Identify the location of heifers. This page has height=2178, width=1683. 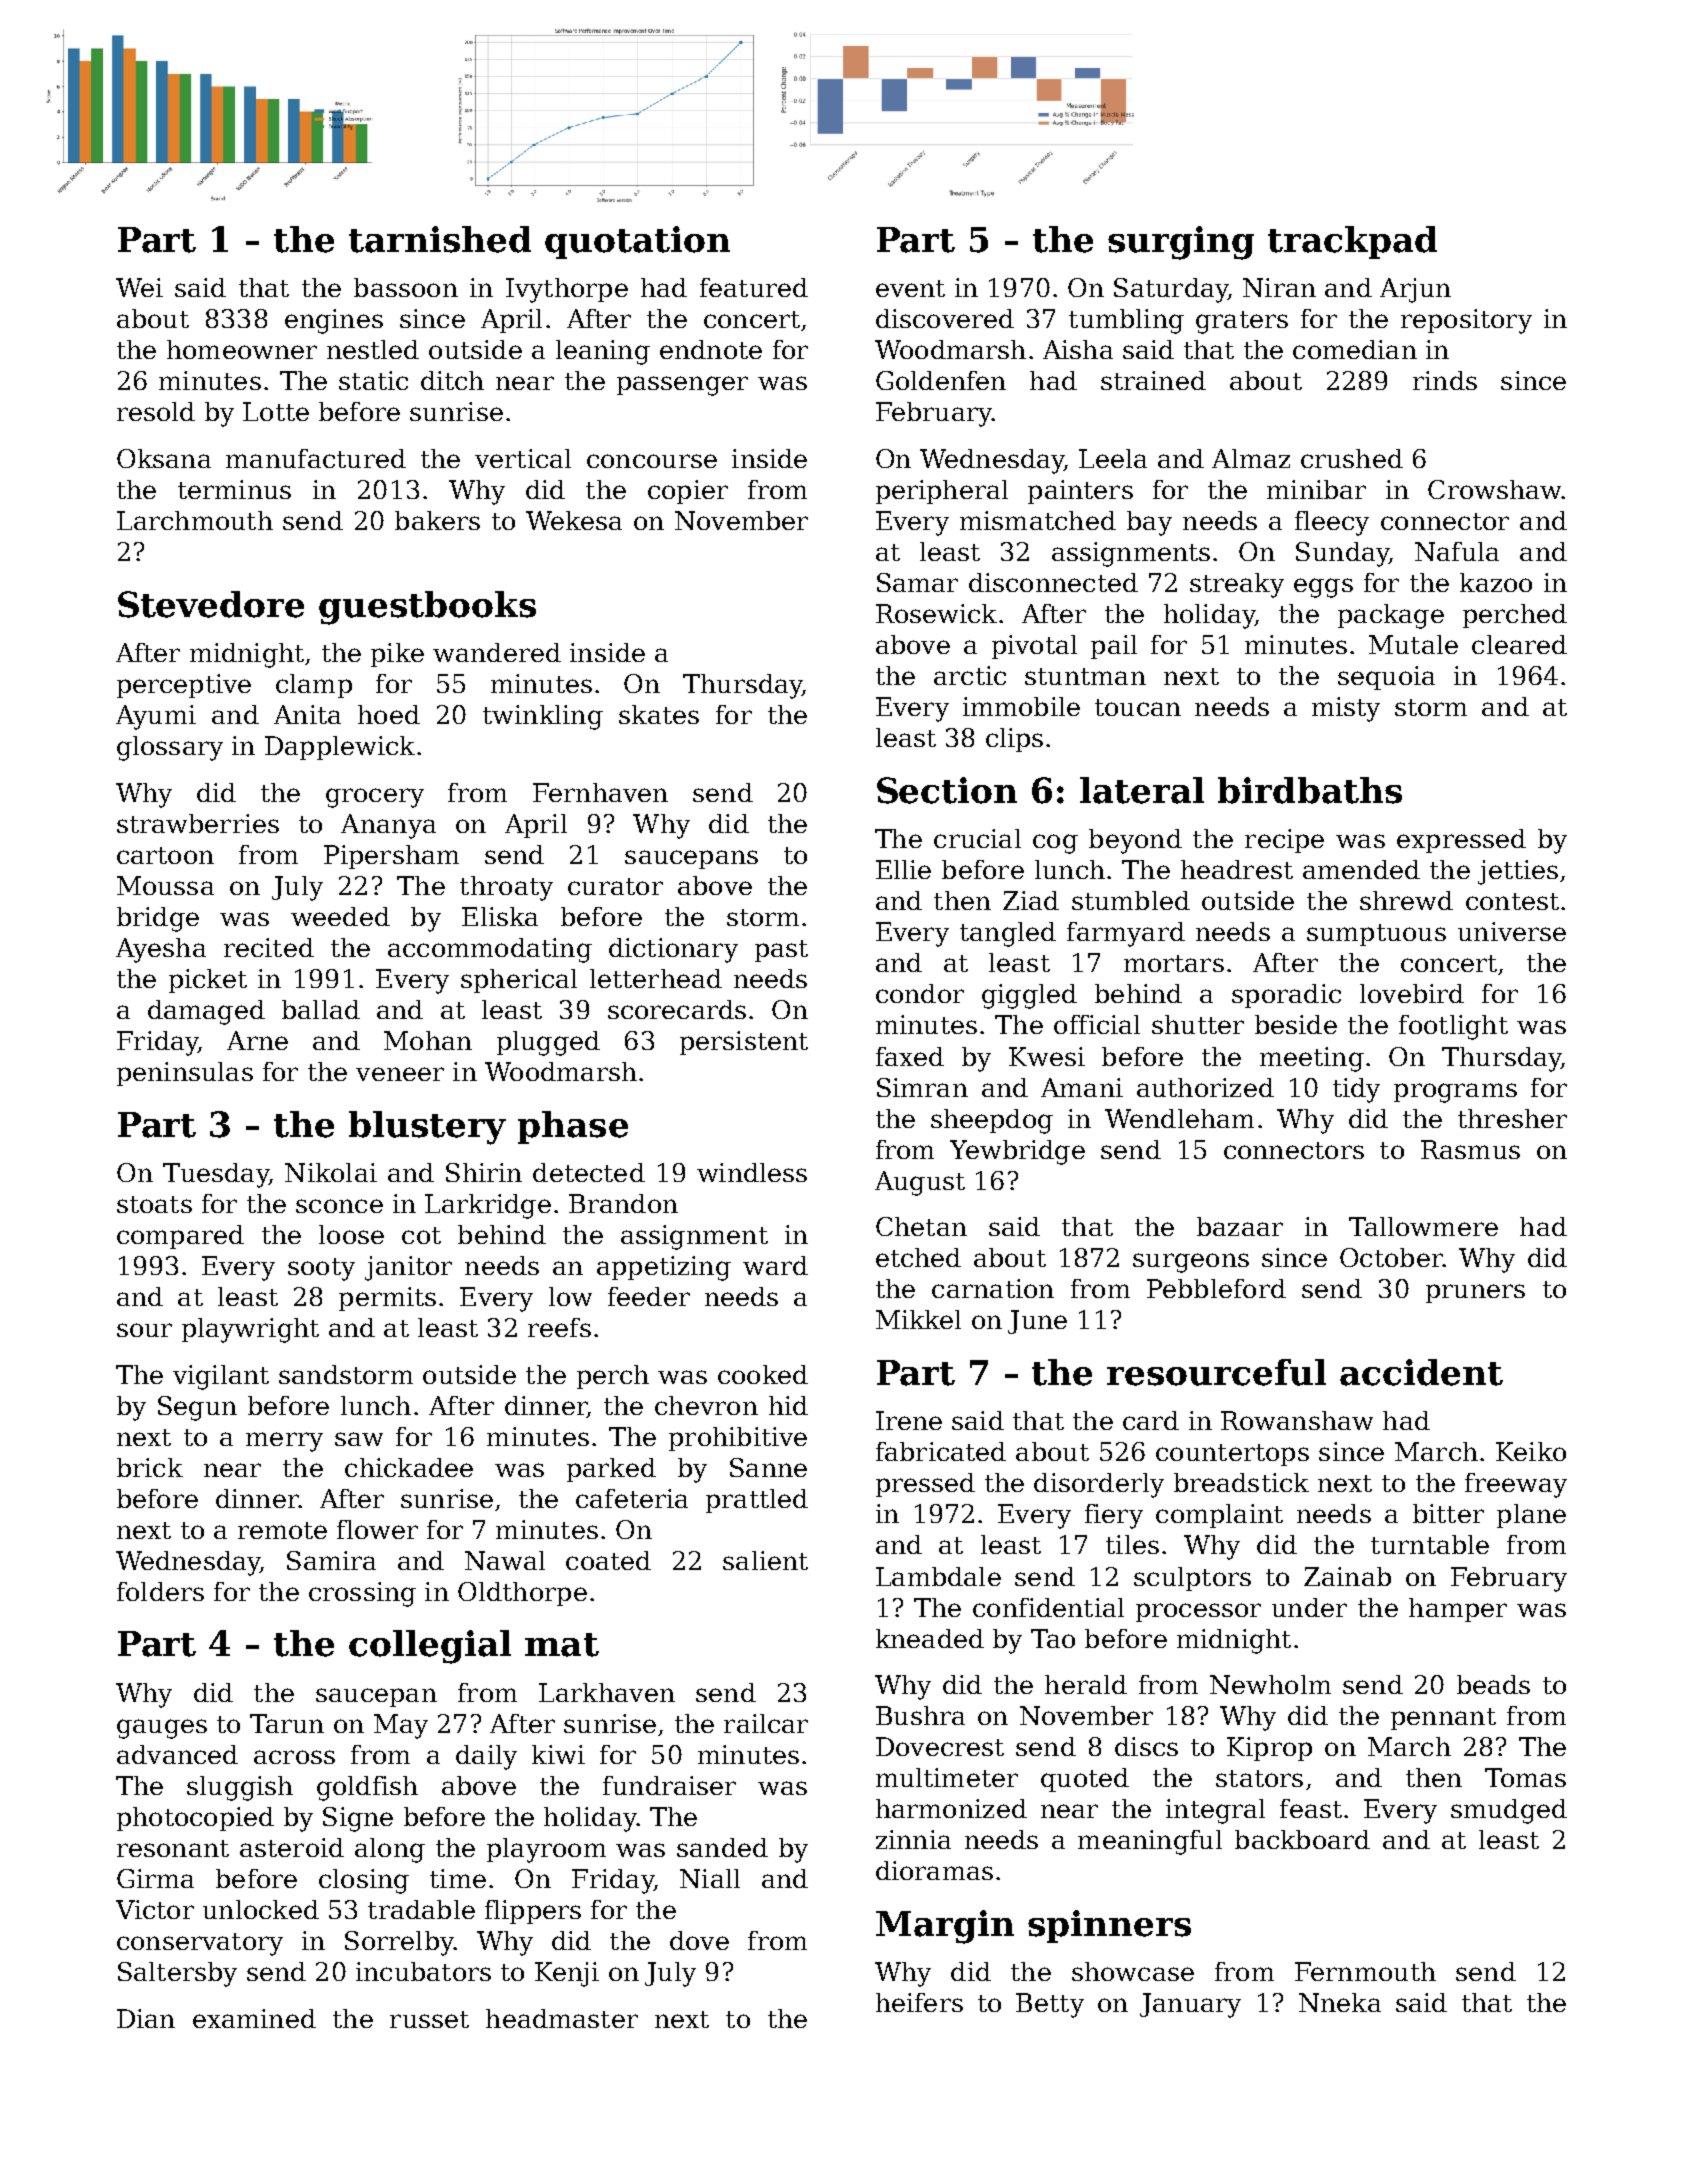
(919, 2002).
